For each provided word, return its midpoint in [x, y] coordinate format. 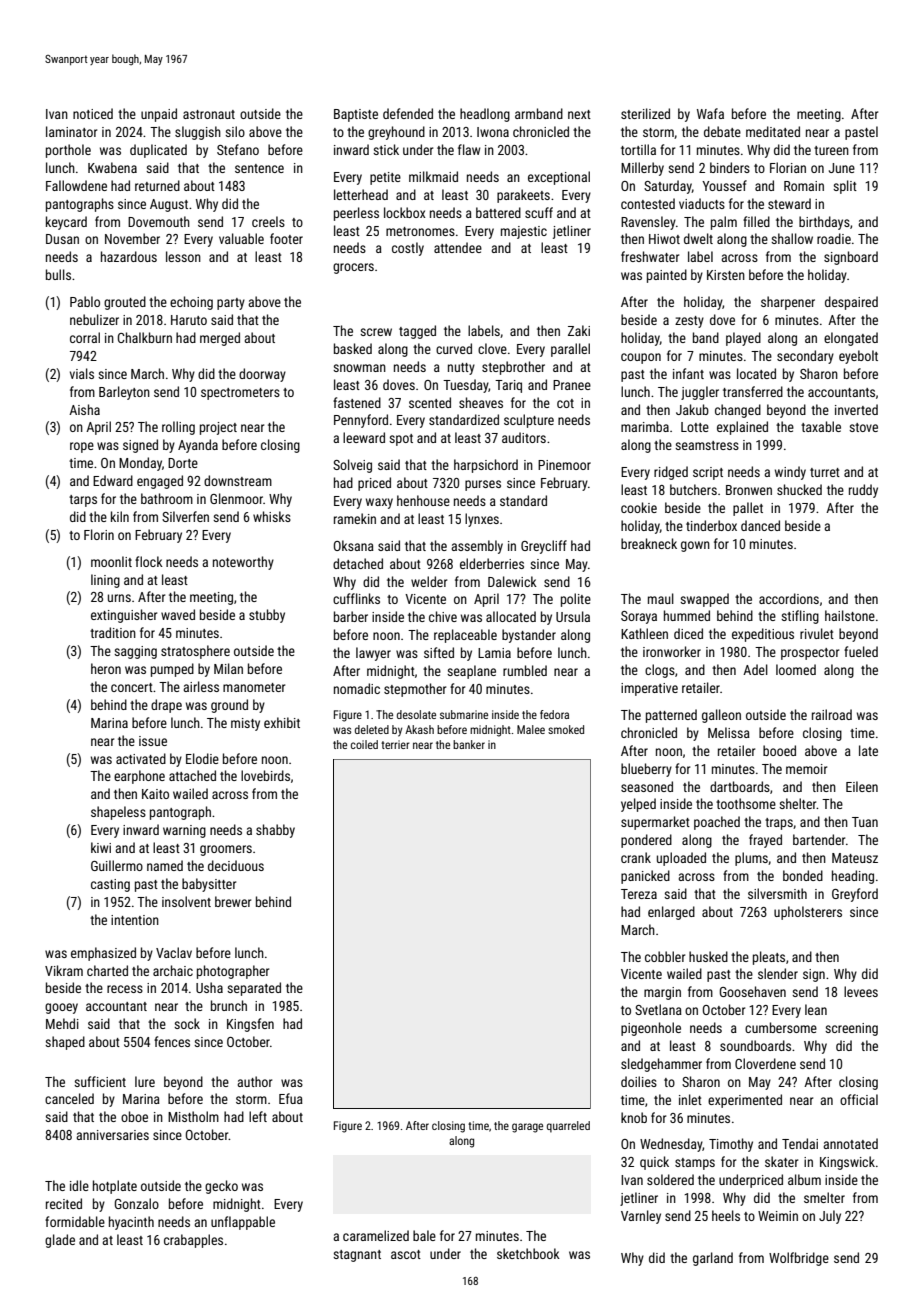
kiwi [101, 847]
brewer [233, 901]
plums [751, 859]
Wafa [710, 113]
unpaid [159, 115]
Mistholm [193, 1116]
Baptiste [356, 115]
